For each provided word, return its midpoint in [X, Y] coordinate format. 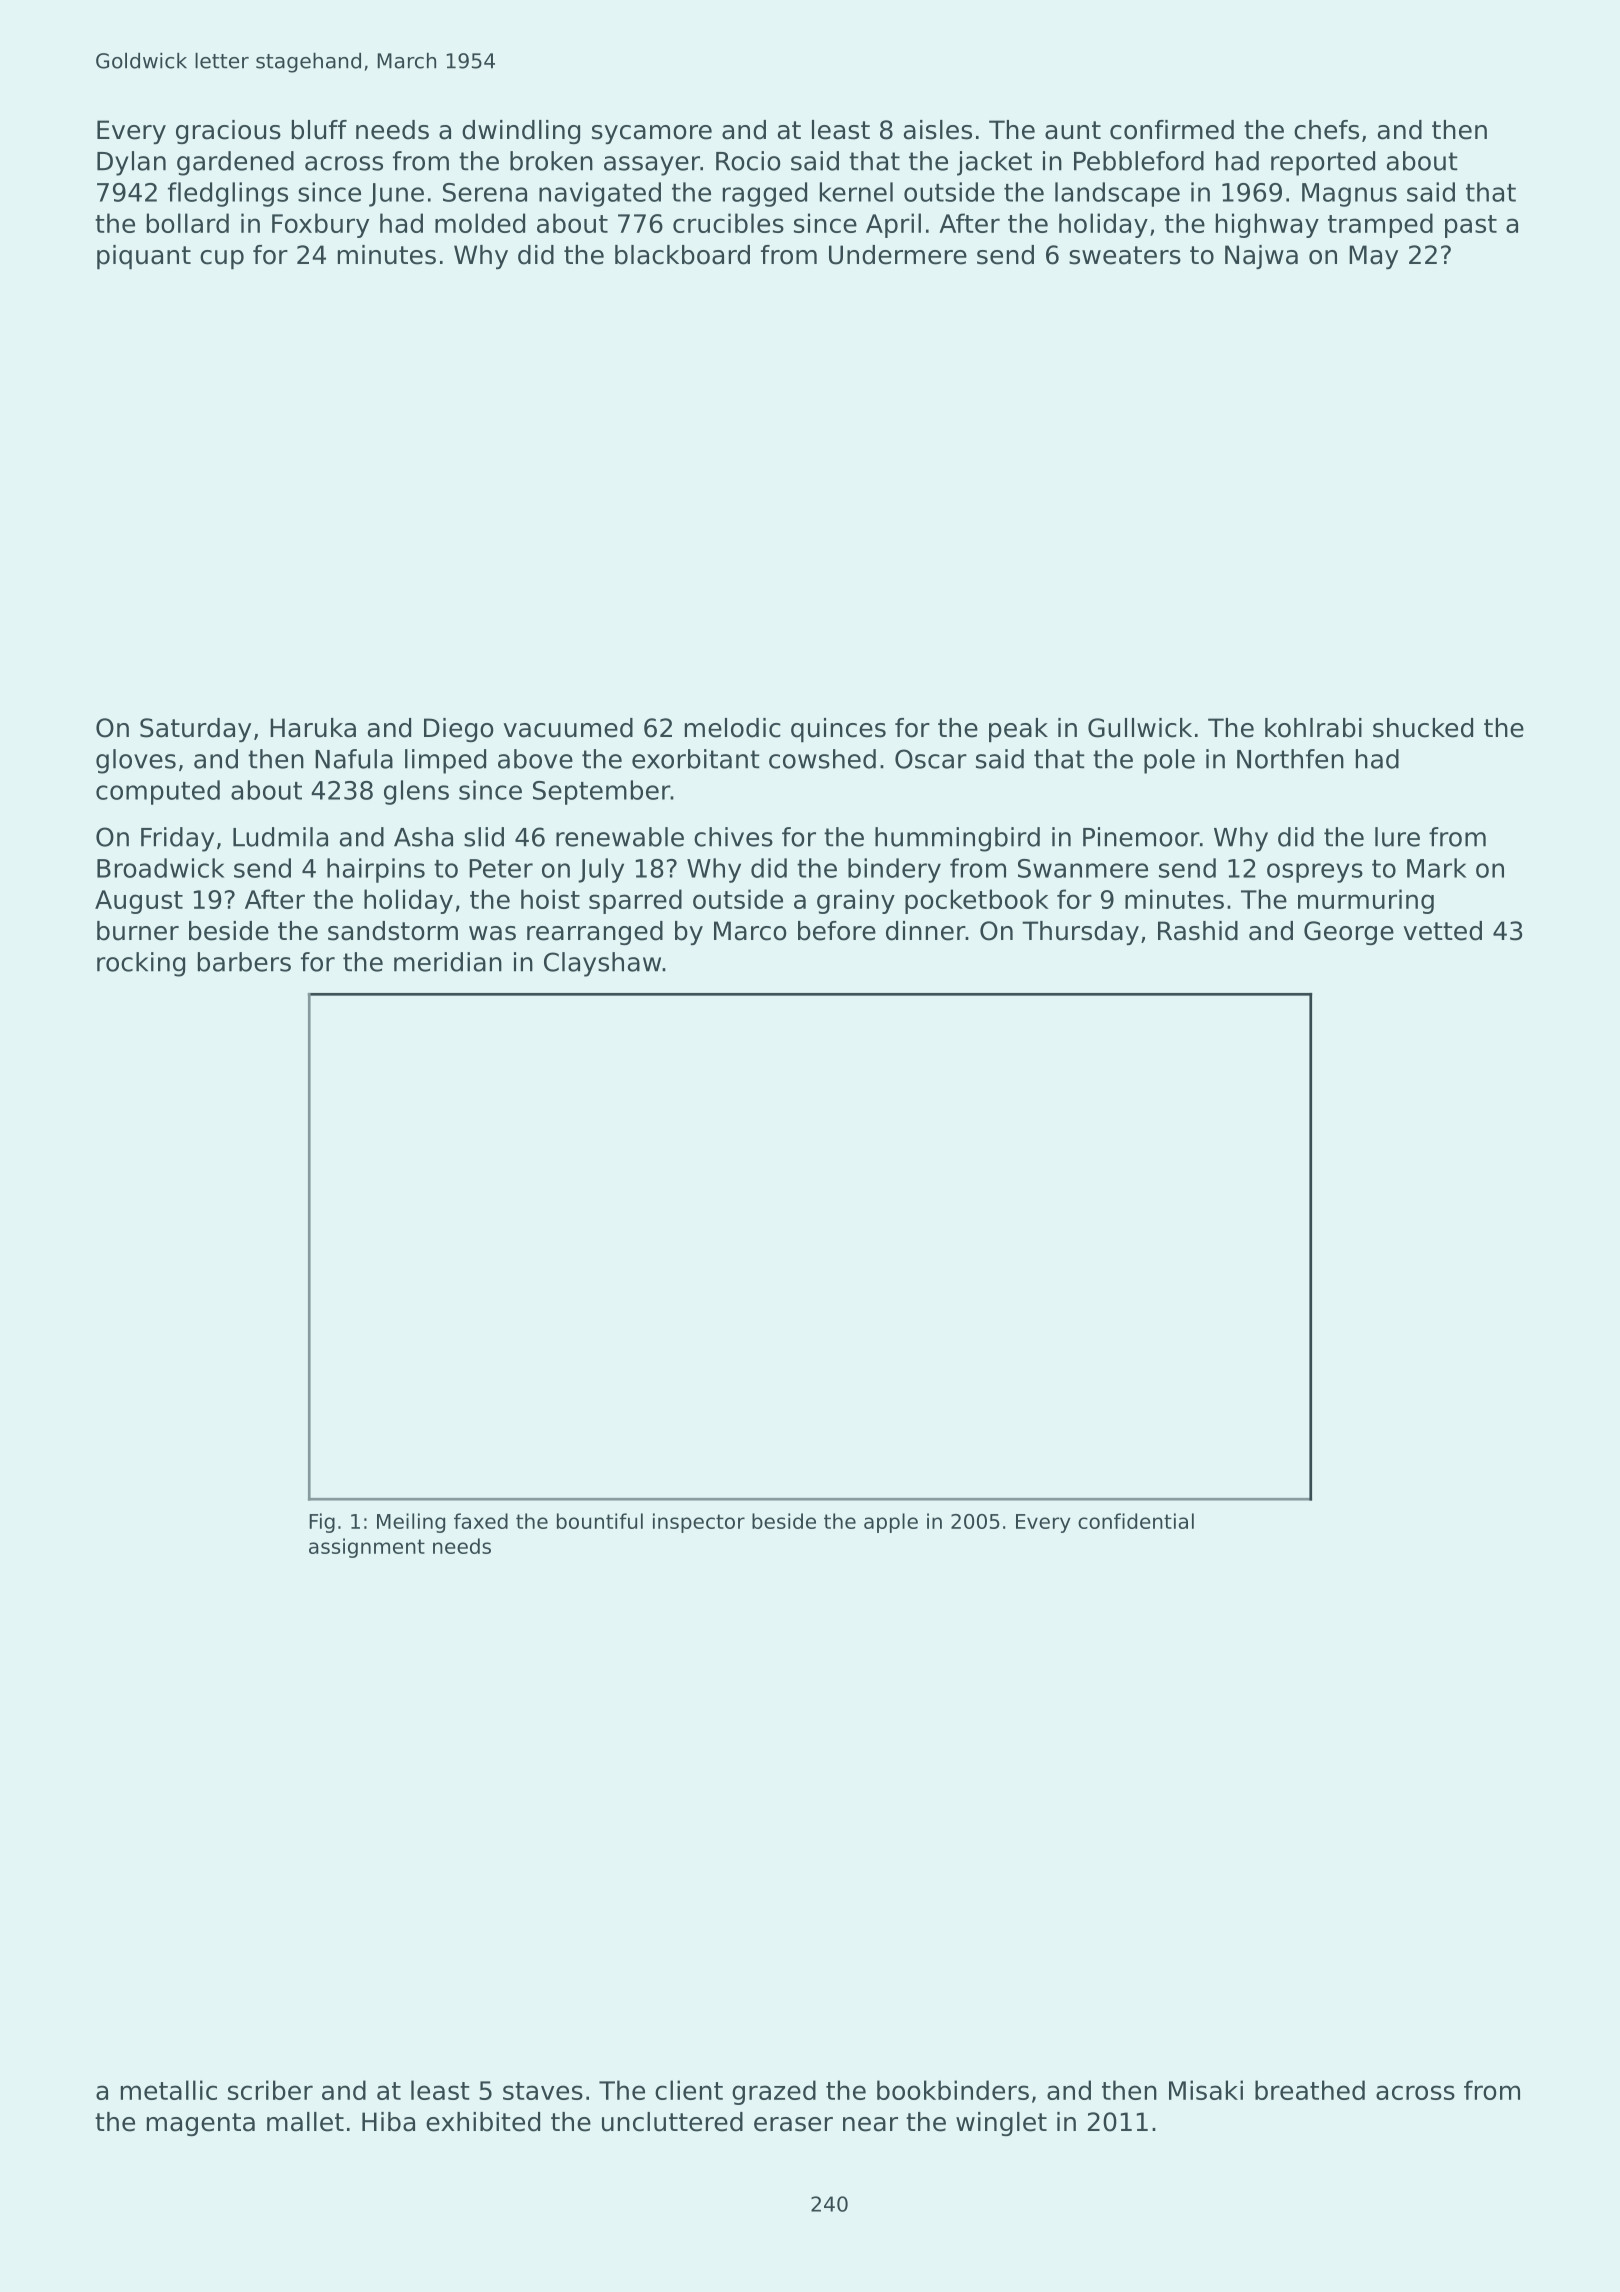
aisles [938, 130]
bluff [319, 130]
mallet [305, 2122]
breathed [1310, 2090]
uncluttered [672, 2122]
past [1471, 226]
